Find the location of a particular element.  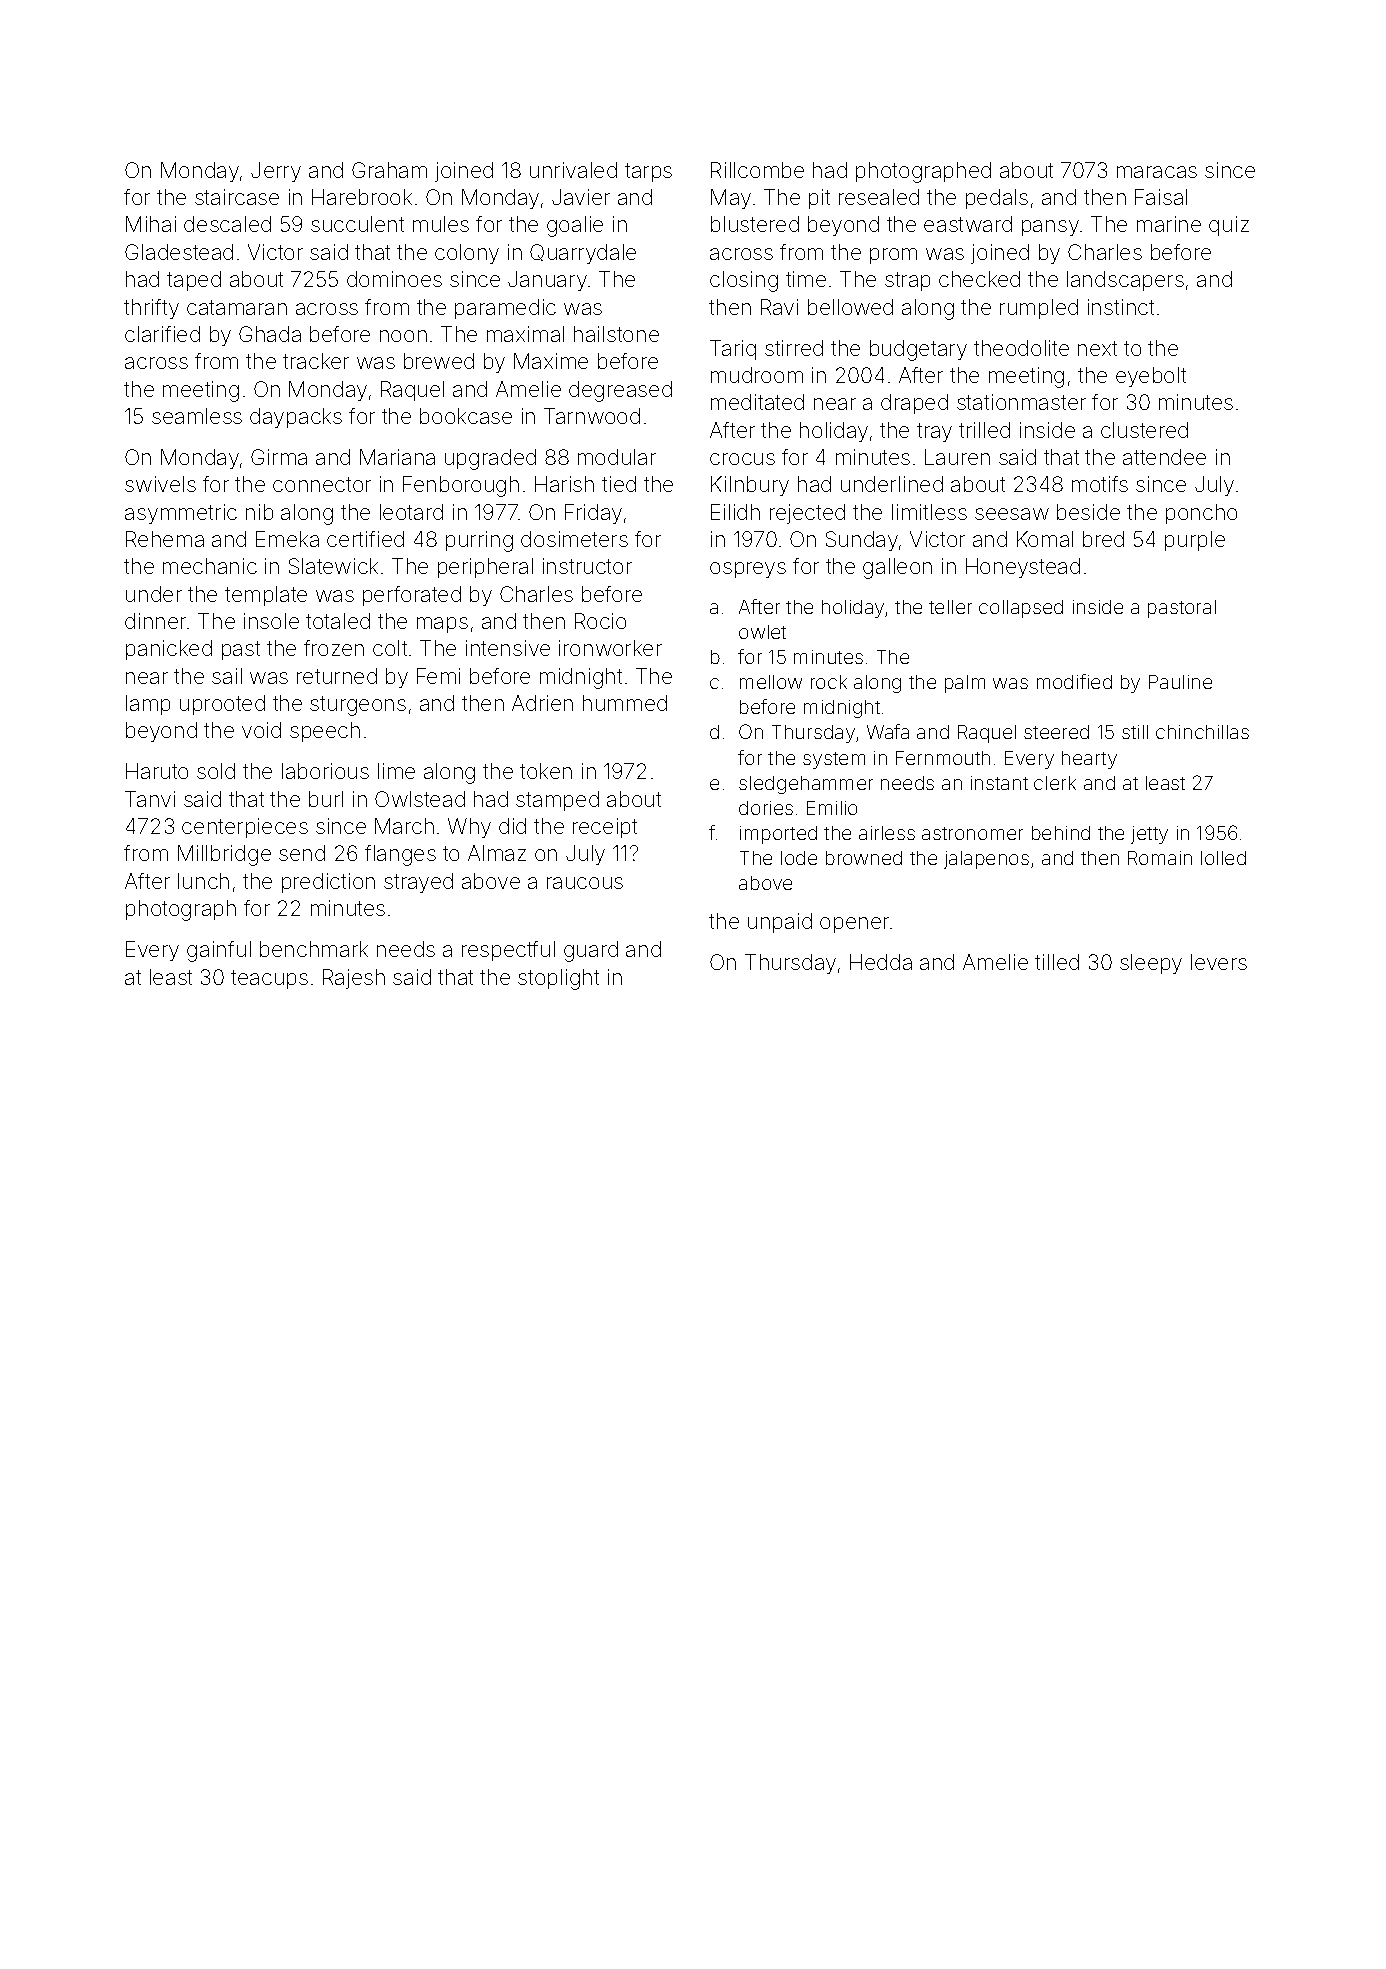

chinchillas is located at coordinates (1202, 732).
